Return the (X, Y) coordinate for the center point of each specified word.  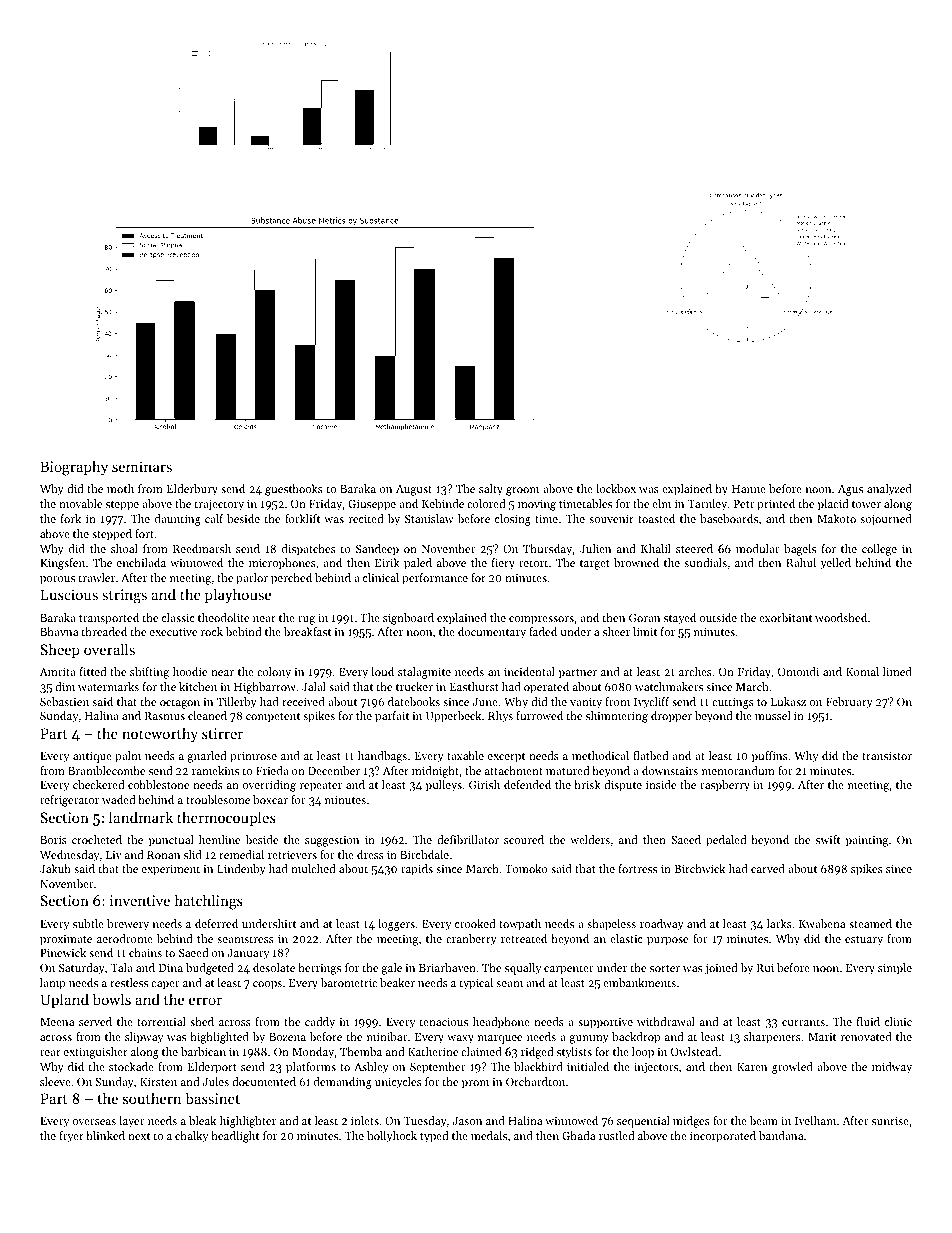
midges (691, 1122)
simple (895, 969)
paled (418, 564)
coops (267, 985)
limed (897, 671)
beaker (397, 982)
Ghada (578, 1135)
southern (152, 1098)
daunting (178, 520)
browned (636, 562)
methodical (600, 755)
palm (128, 757)
